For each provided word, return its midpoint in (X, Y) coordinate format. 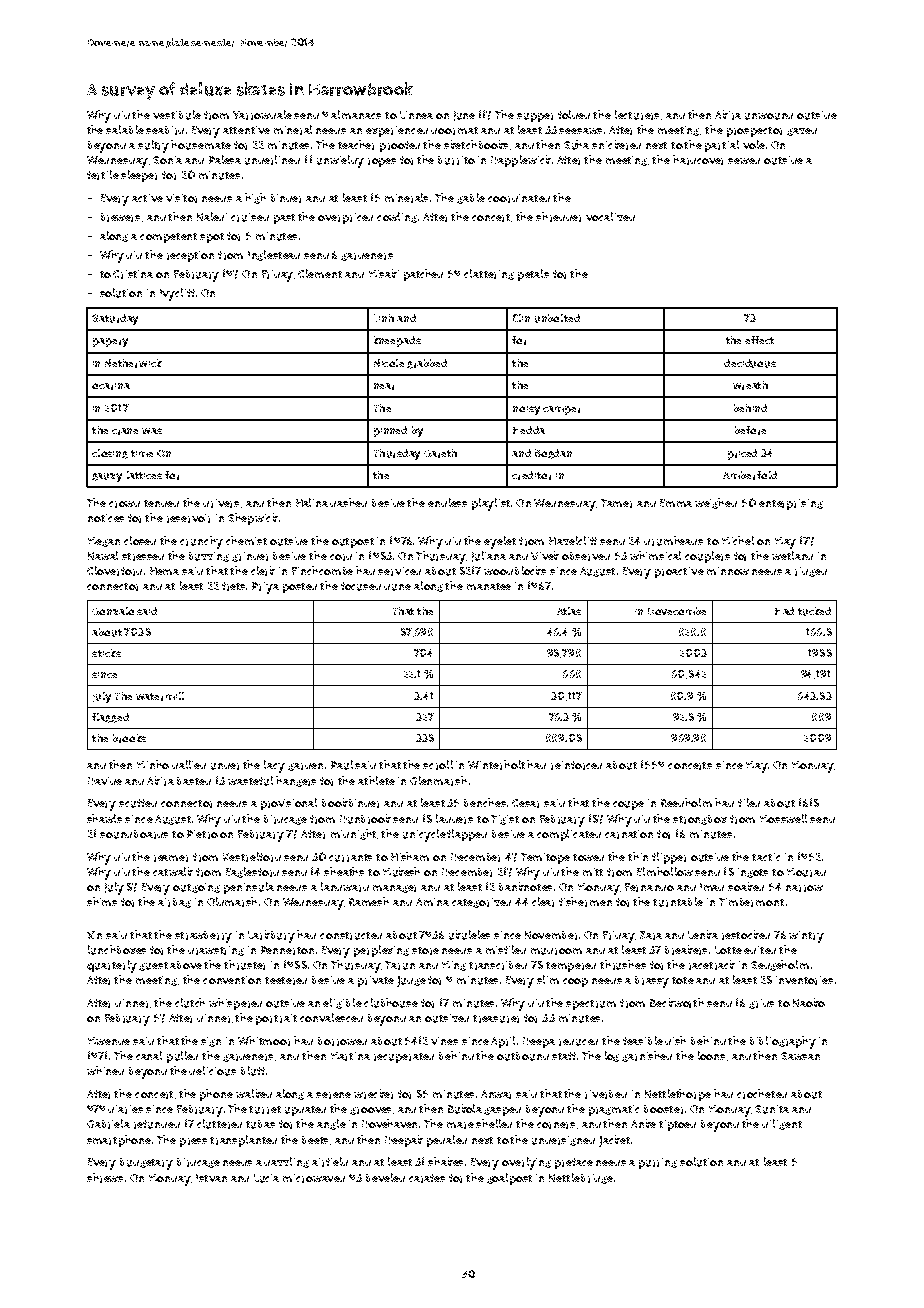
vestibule (177, 115)
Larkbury (271, 936)
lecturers (637, 115)
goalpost (509, 1179)
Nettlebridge (581, 1178)
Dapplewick (521, 161)
